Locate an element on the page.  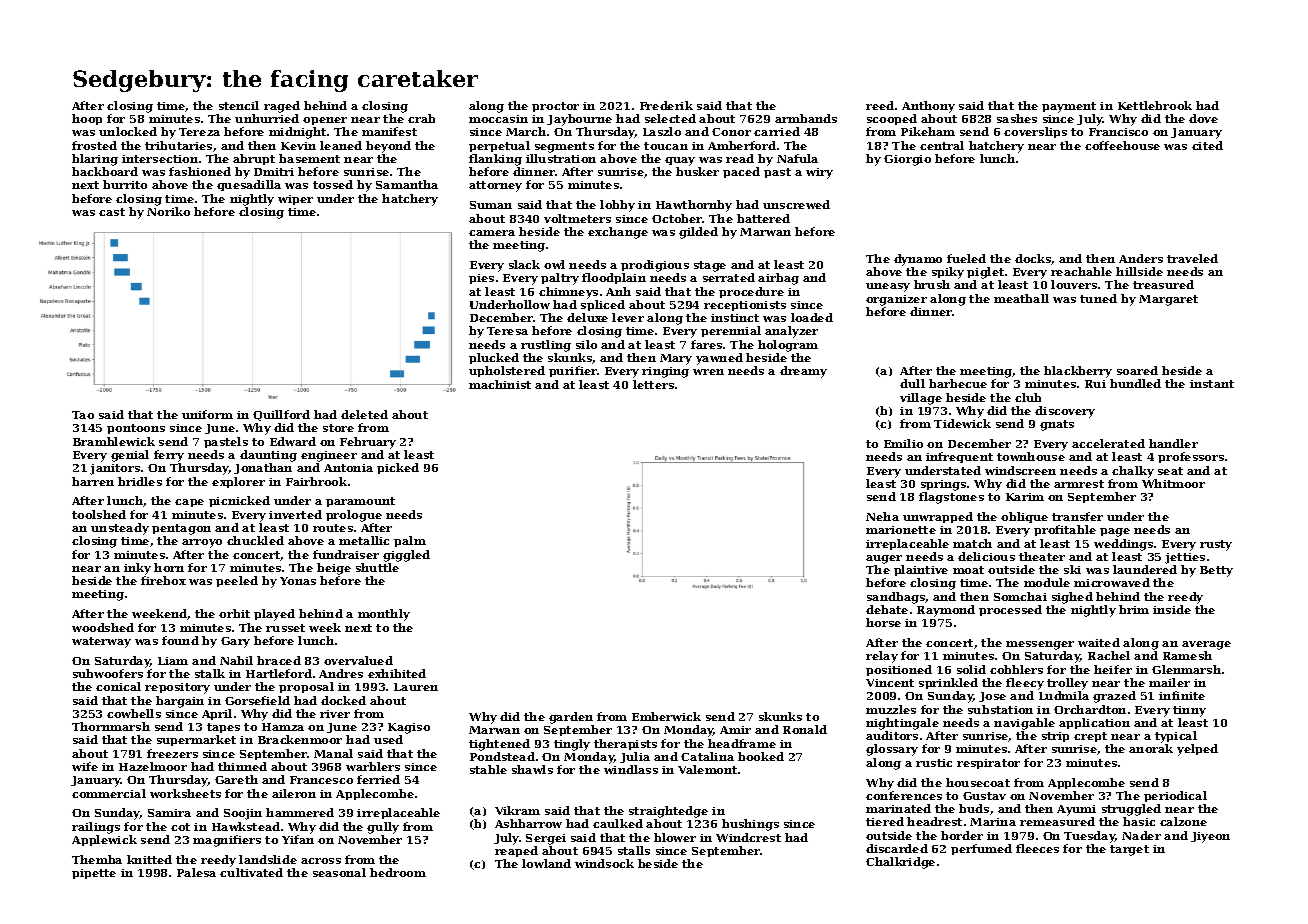
hoop is located at coordinates (87, 119).
